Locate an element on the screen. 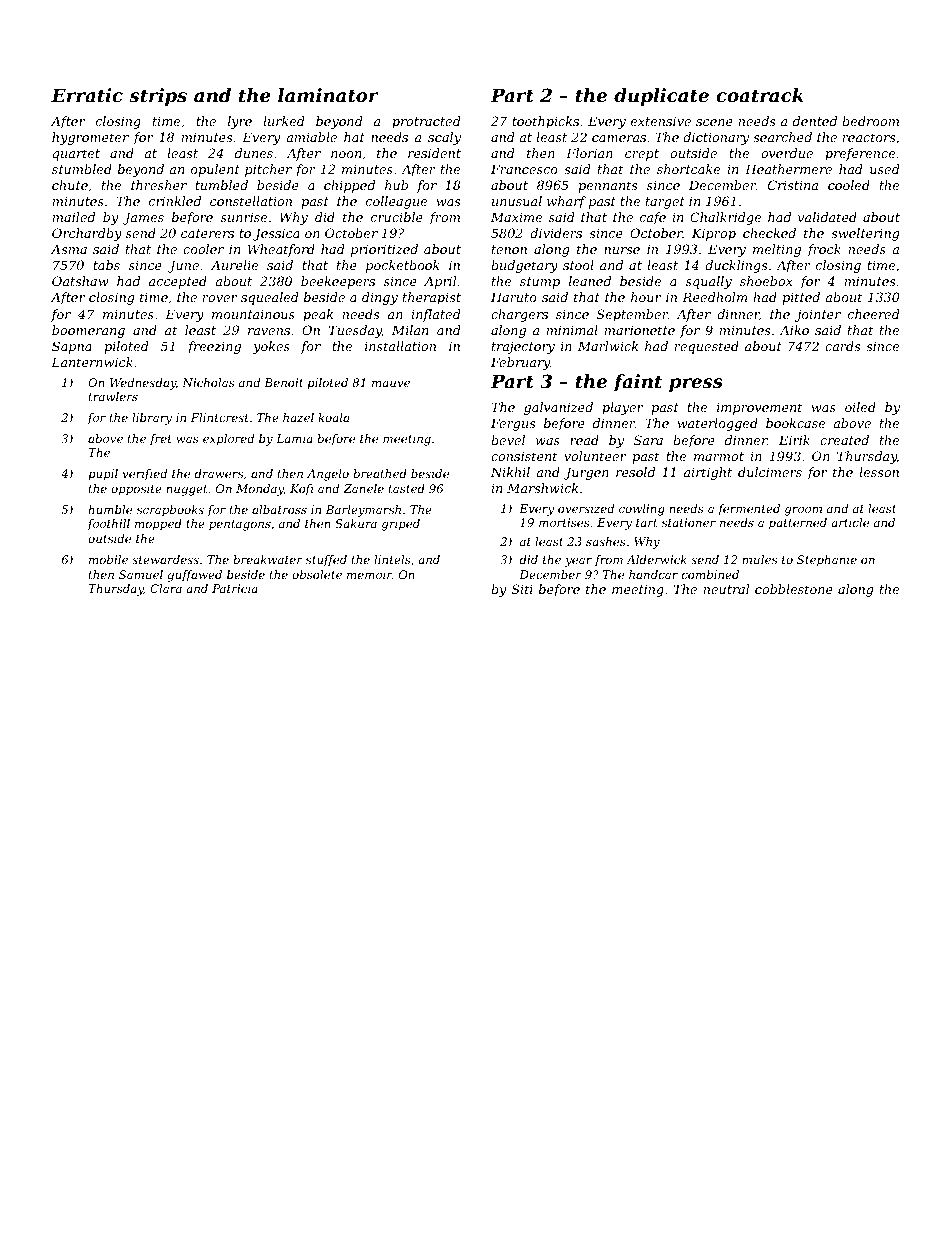  oiled is located at coordinates (860, 407).
